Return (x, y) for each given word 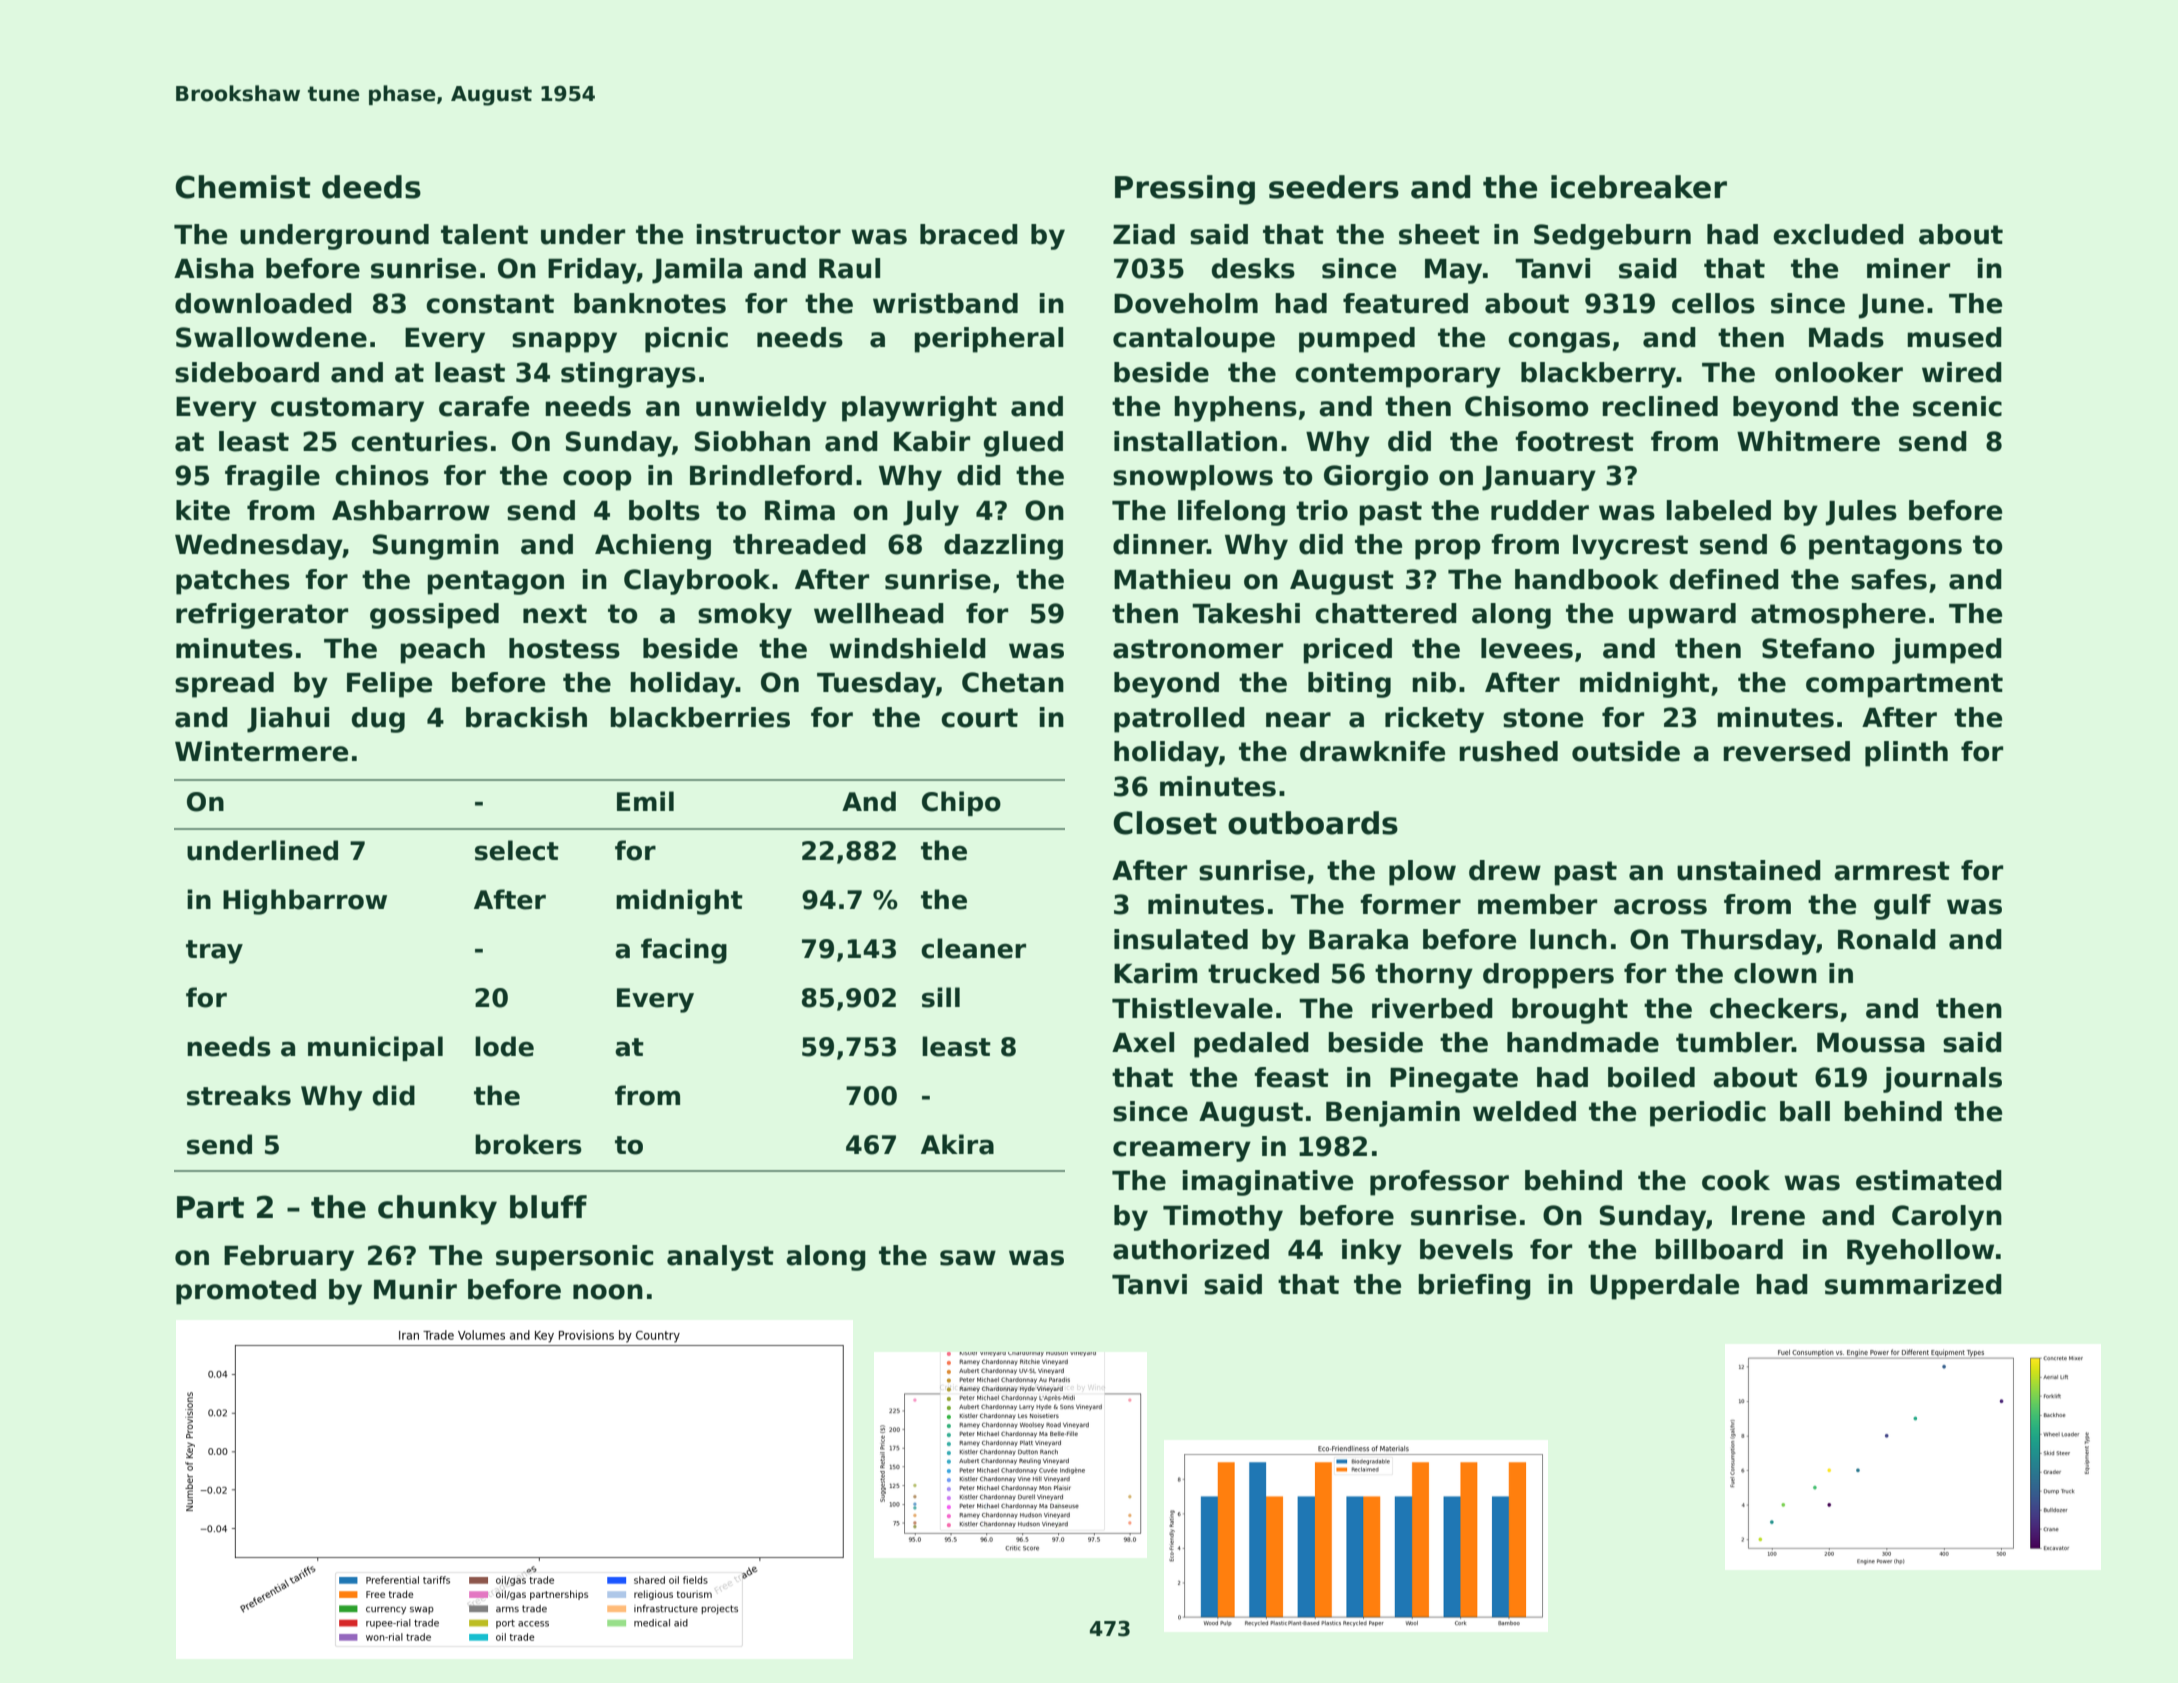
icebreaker (1639, 187)
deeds (371, 187)
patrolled (1179, 720)
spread (224, 685)
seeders (1334, 187)
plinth (1906, 754)
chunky (437, 1210)
